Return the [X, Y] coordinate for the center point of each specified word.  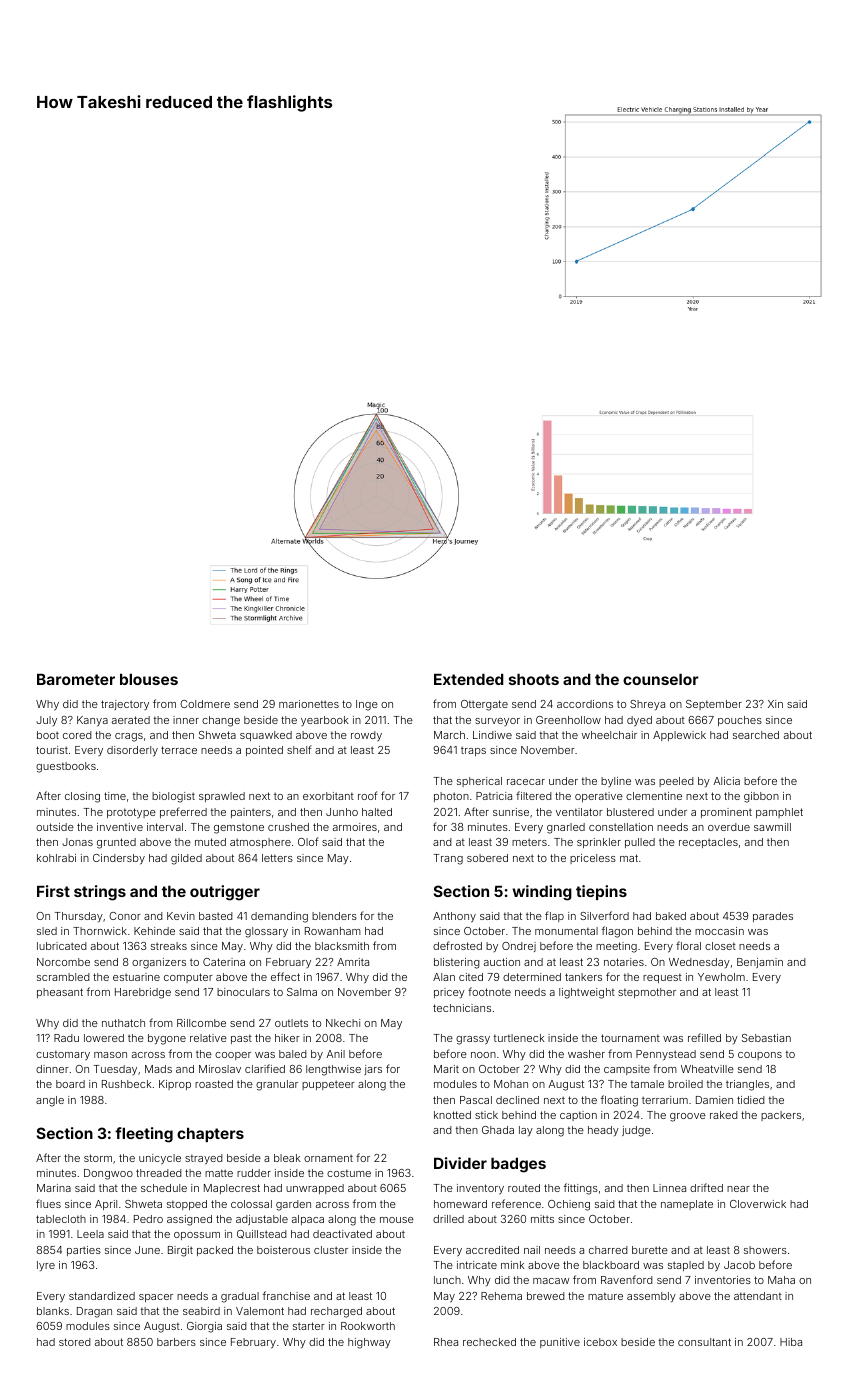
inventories [723, 1280]
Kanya [92, 721]
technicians [462, 1008]
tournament [630, 1038]
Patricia [494, 796]
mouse [397, 1220]
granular [277, 1085]
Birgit [180, 1251]
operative [599, 797]
